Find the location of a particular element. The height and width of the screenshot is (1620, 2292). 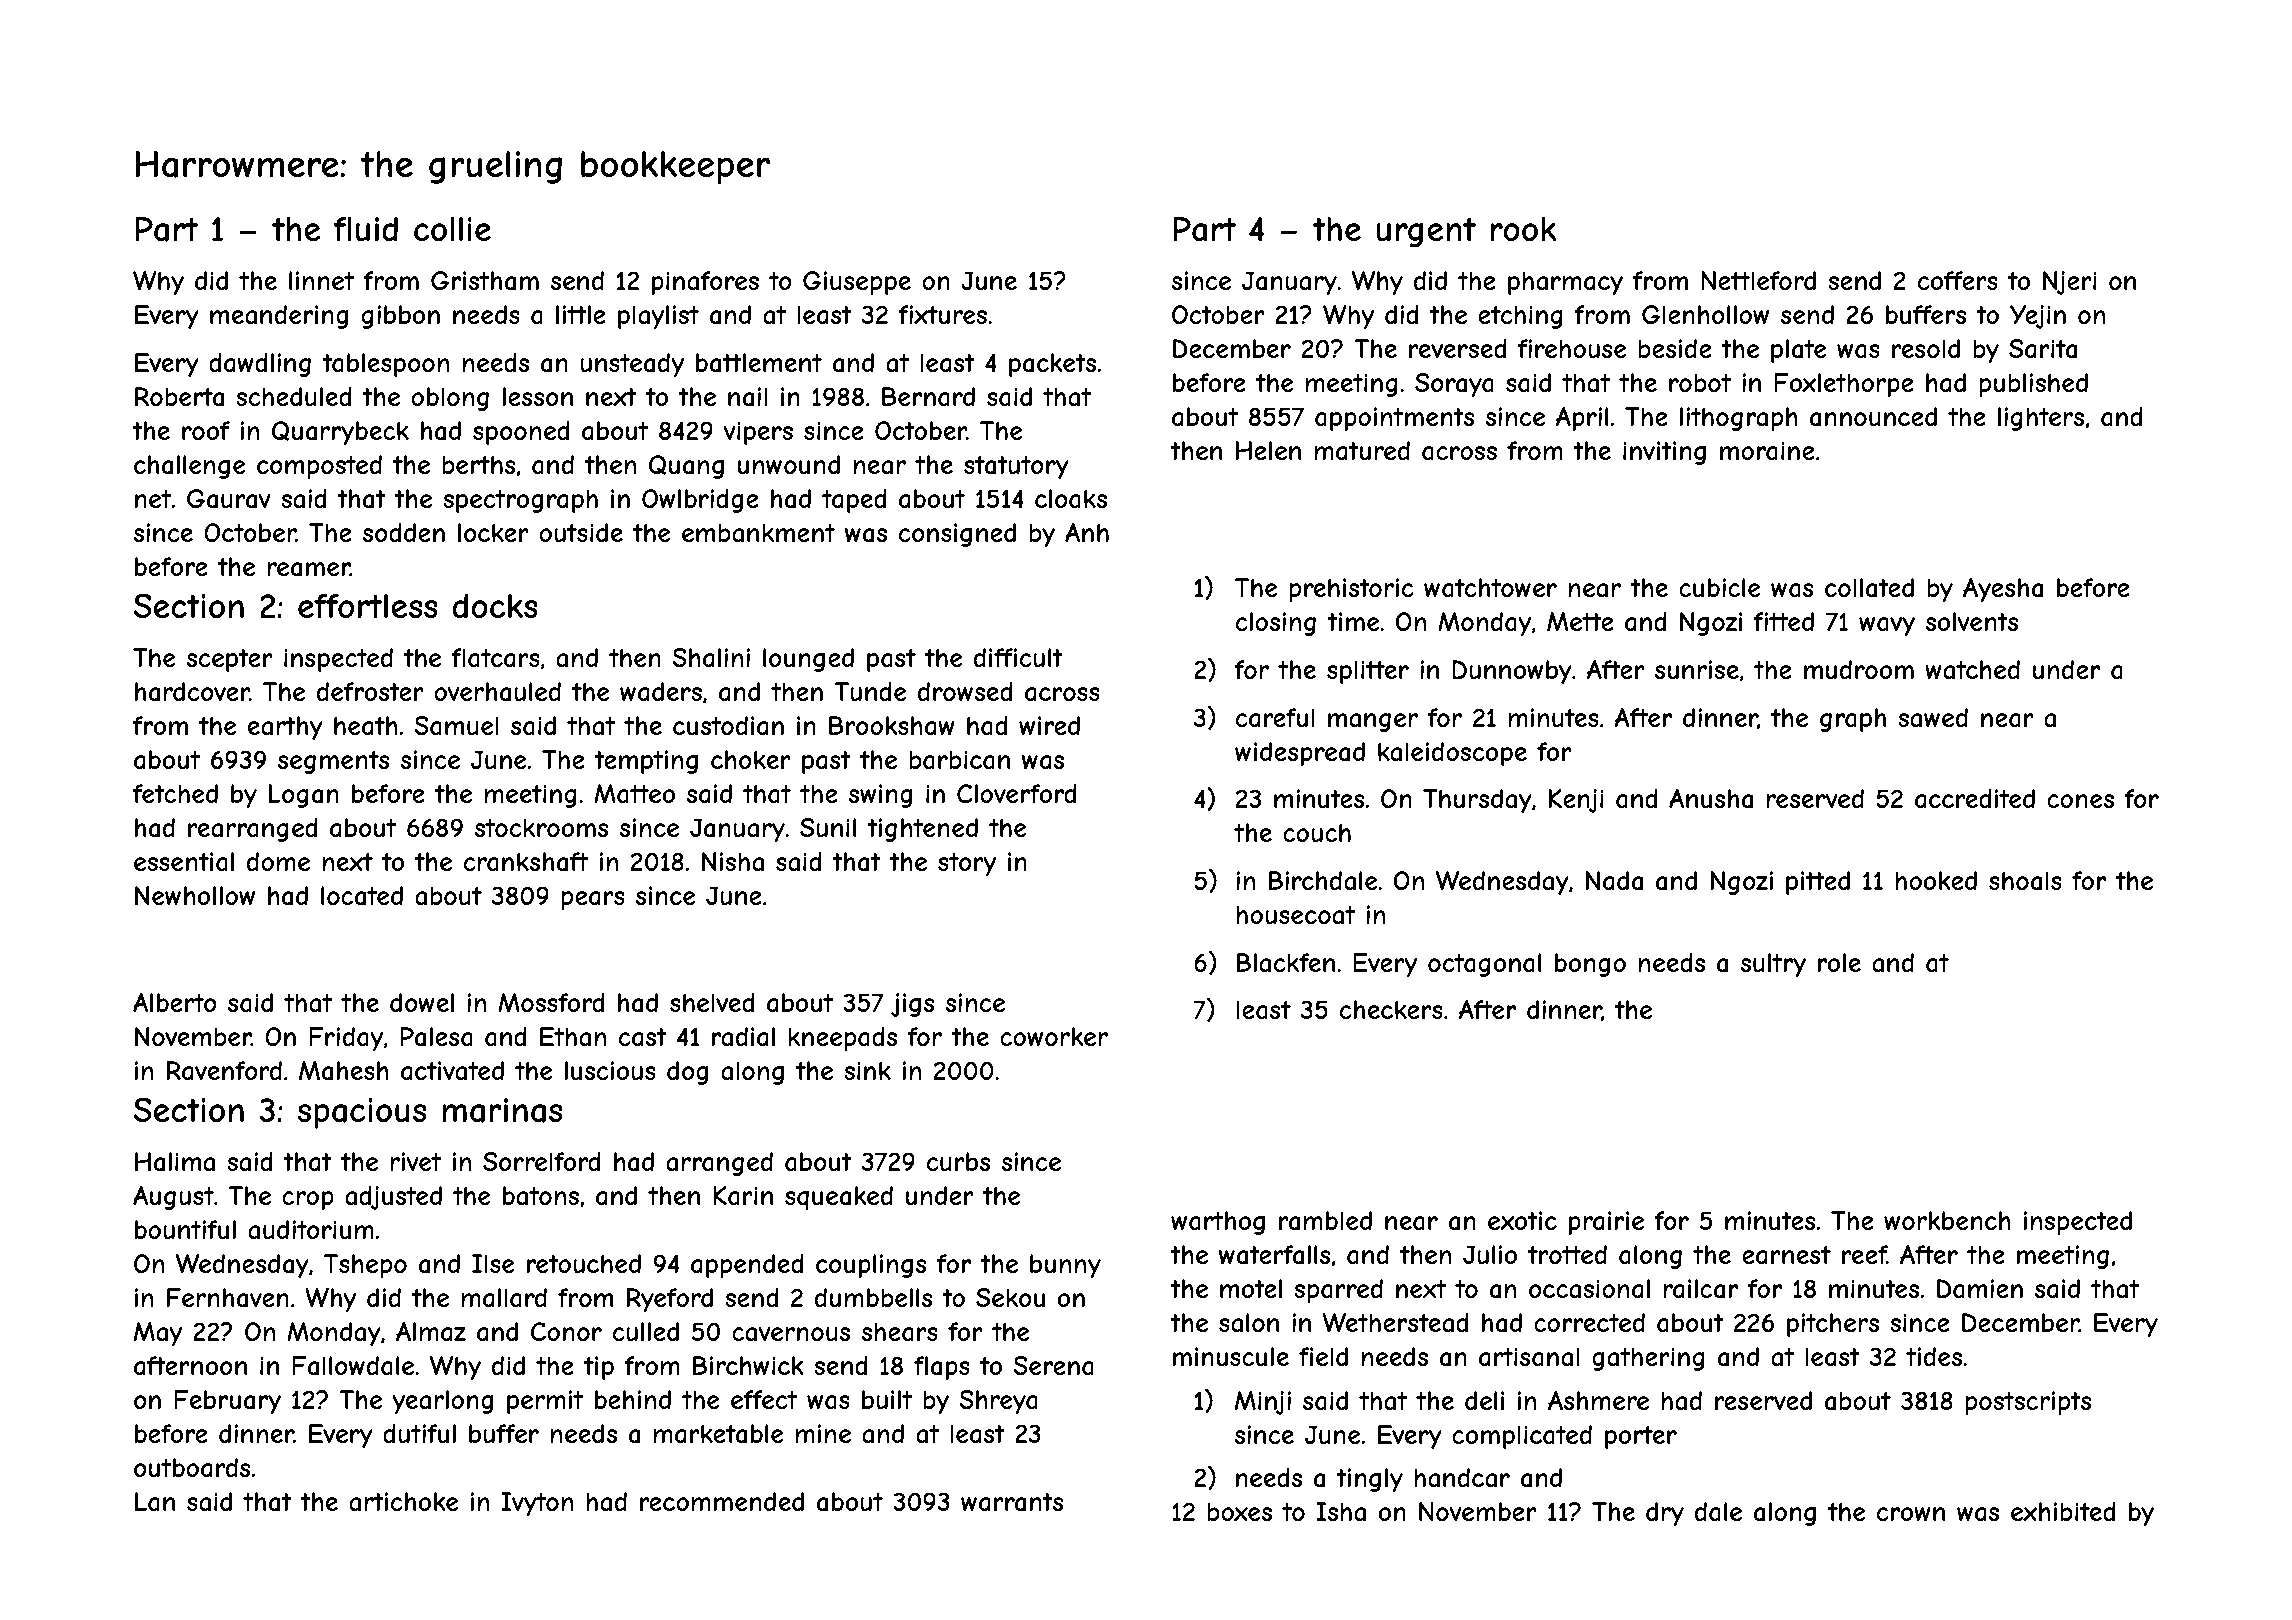

urgent is located at coordinates (1426, 232).
